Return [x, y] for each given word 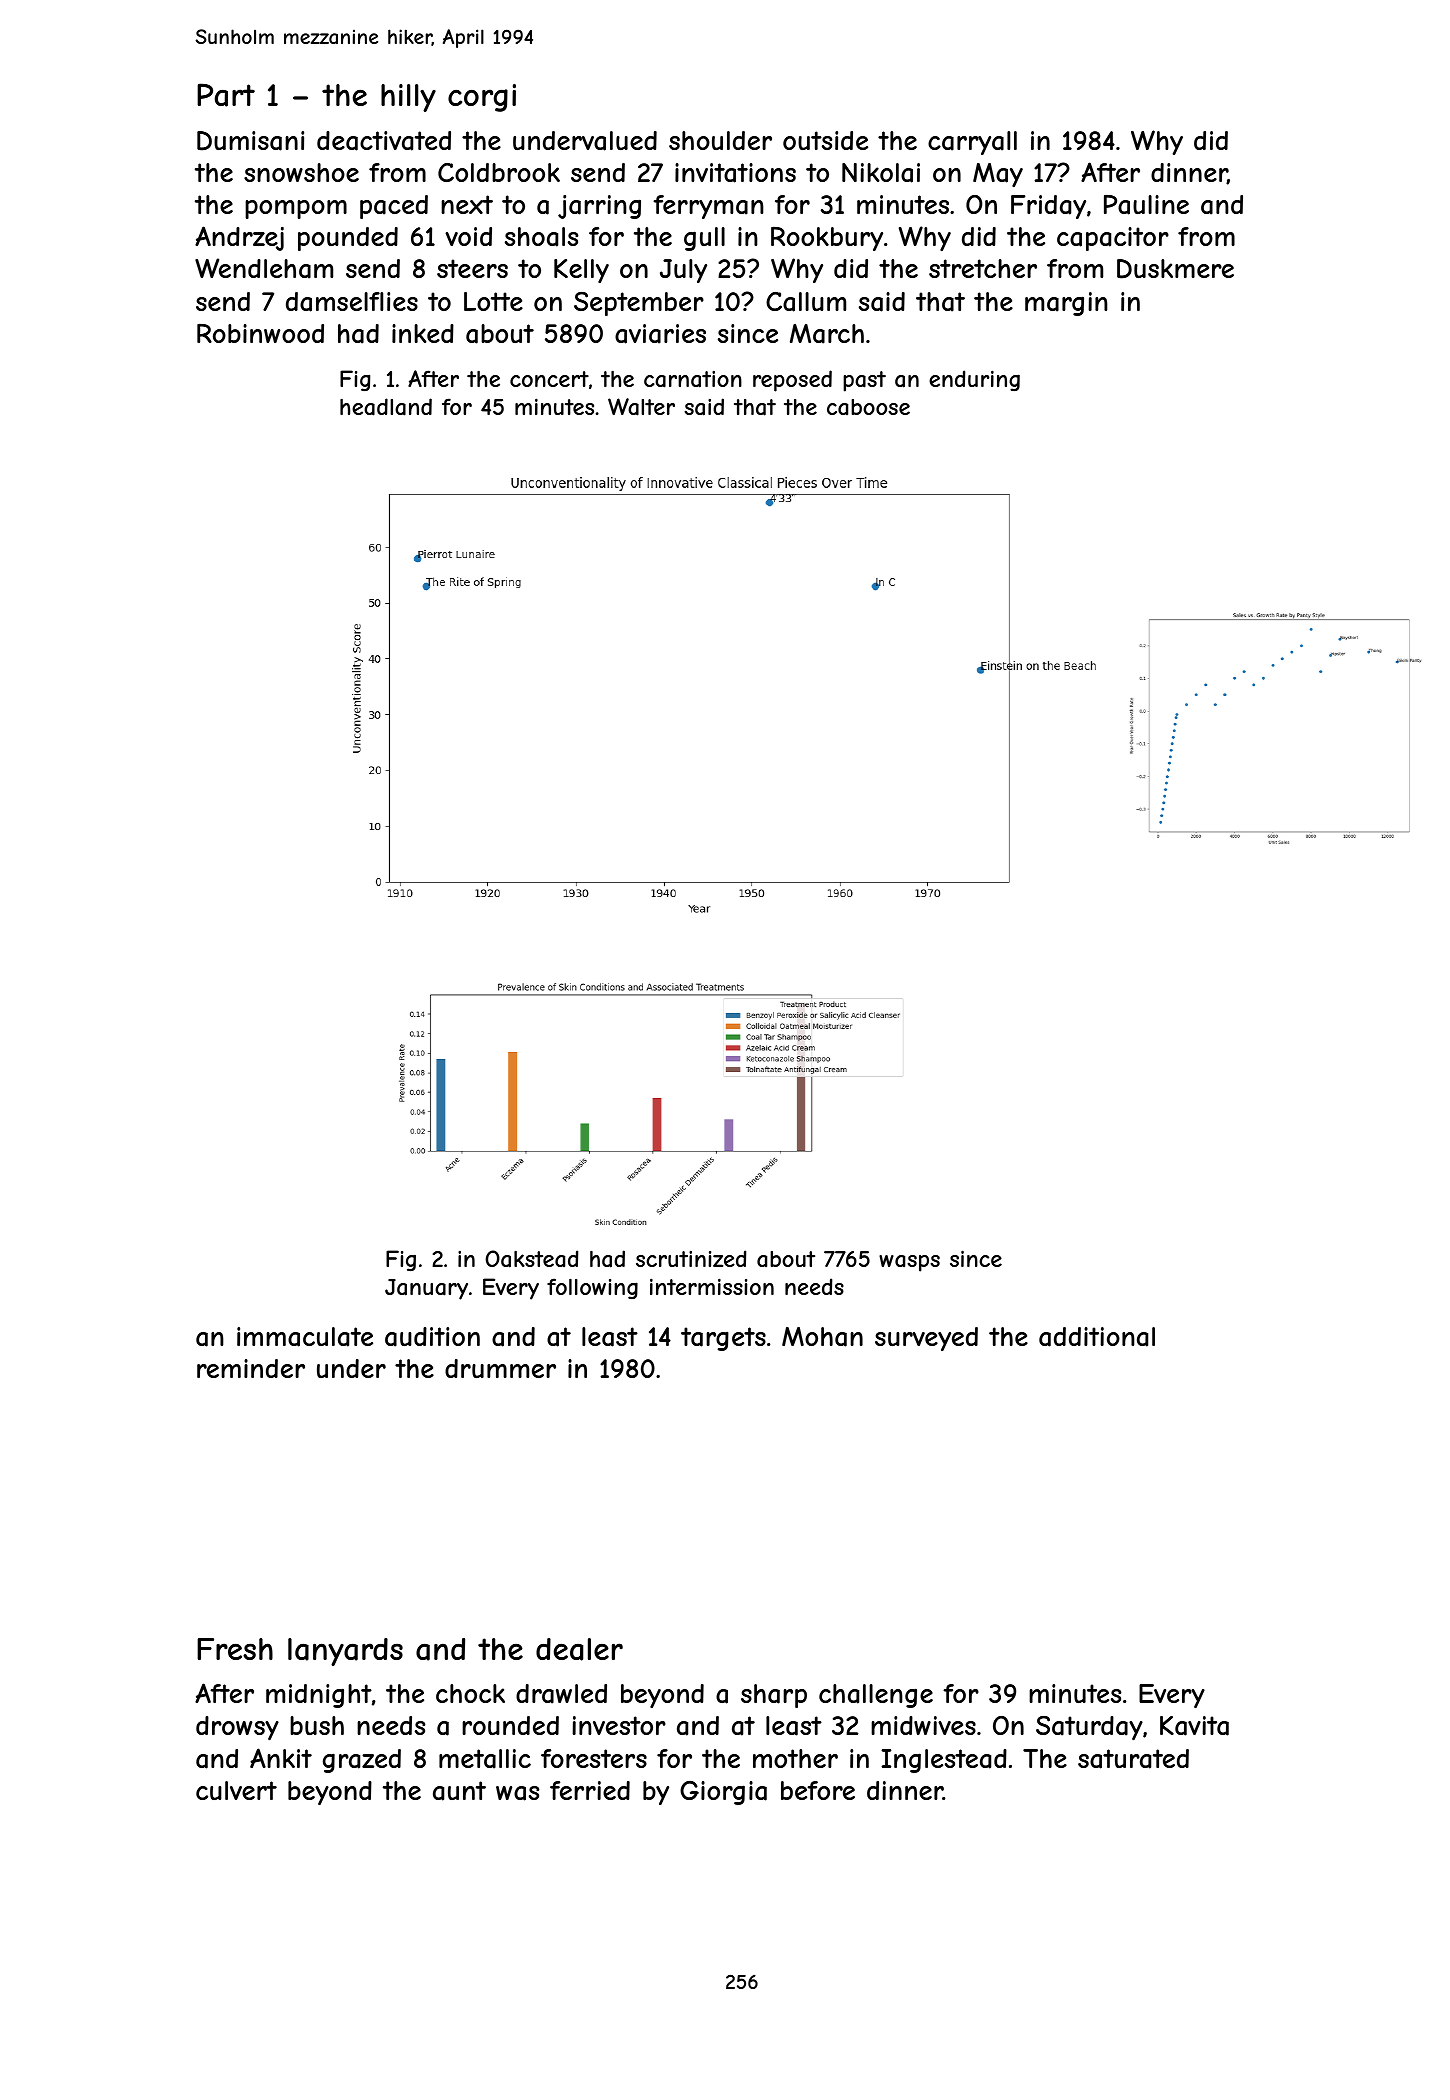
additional [1097, 1337]
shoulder [720, 140]
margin [1066, 304]
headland [386, 407]
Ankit [281, 1758]
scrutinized [691, 1258]
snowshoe [301, 172]
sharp [774, 1696]
